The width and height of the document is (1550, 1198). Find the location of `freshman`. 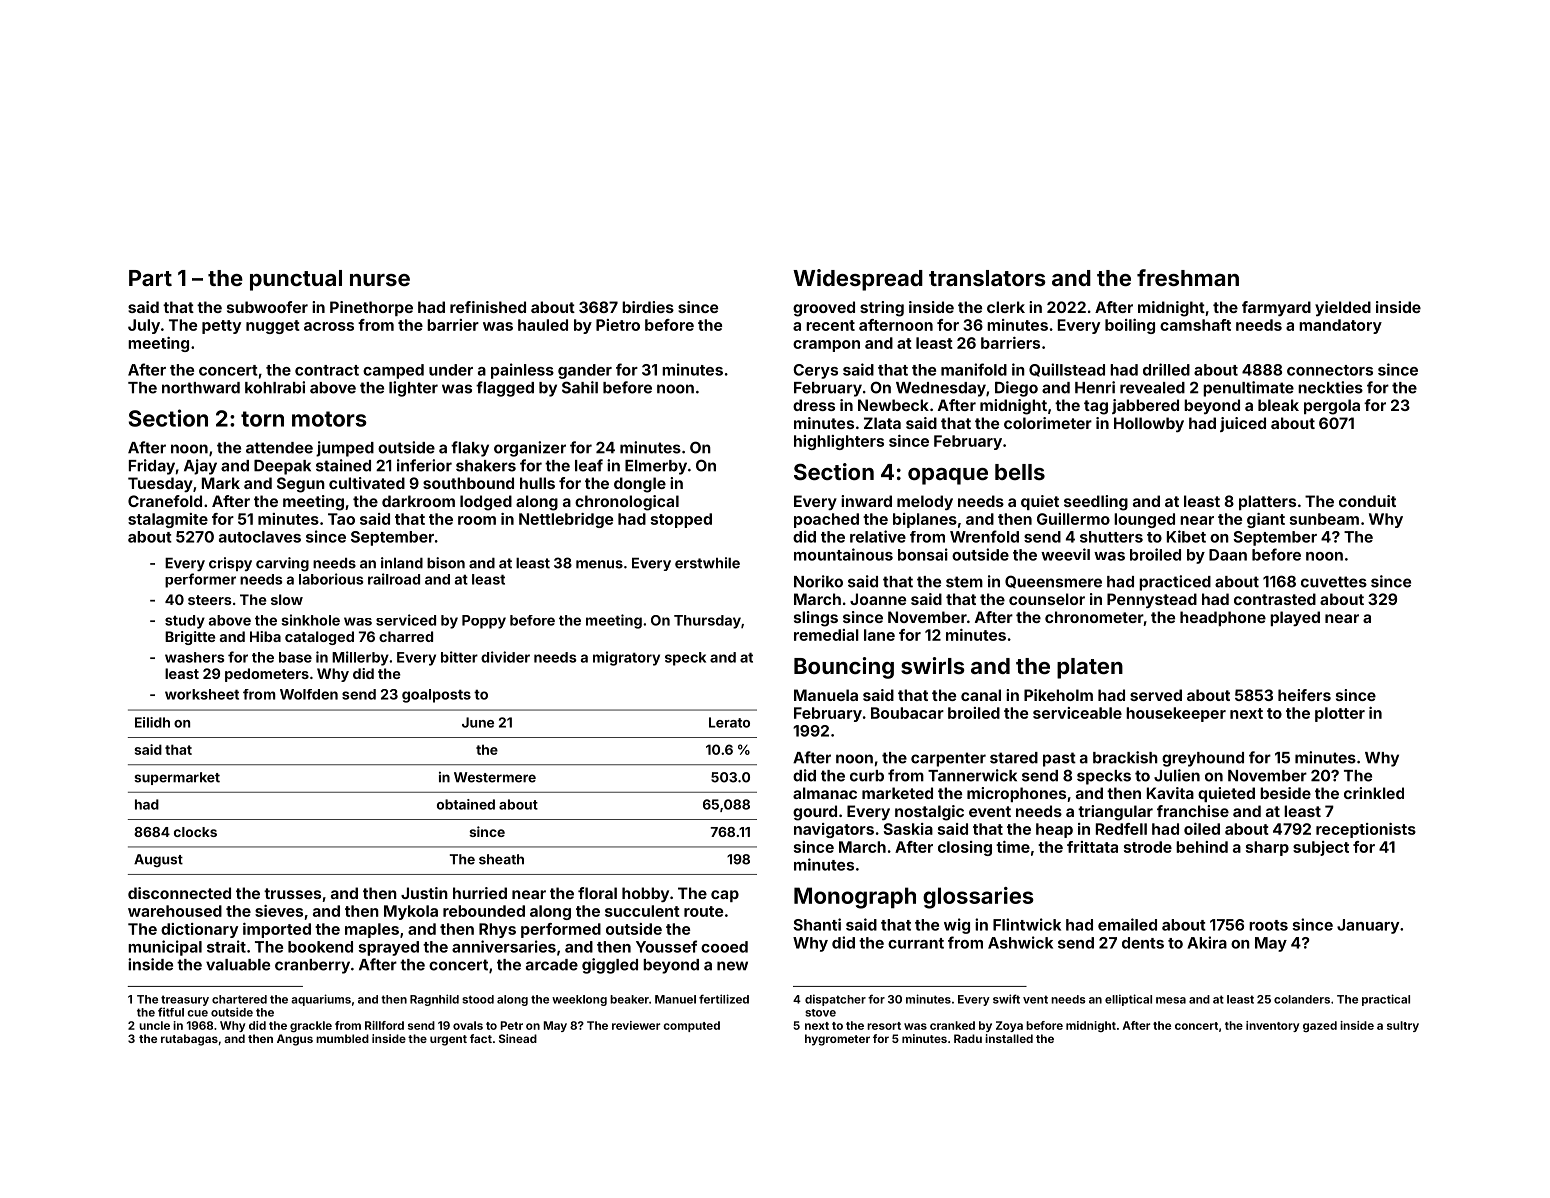

freshman is located at coordinates (1188, 277).
